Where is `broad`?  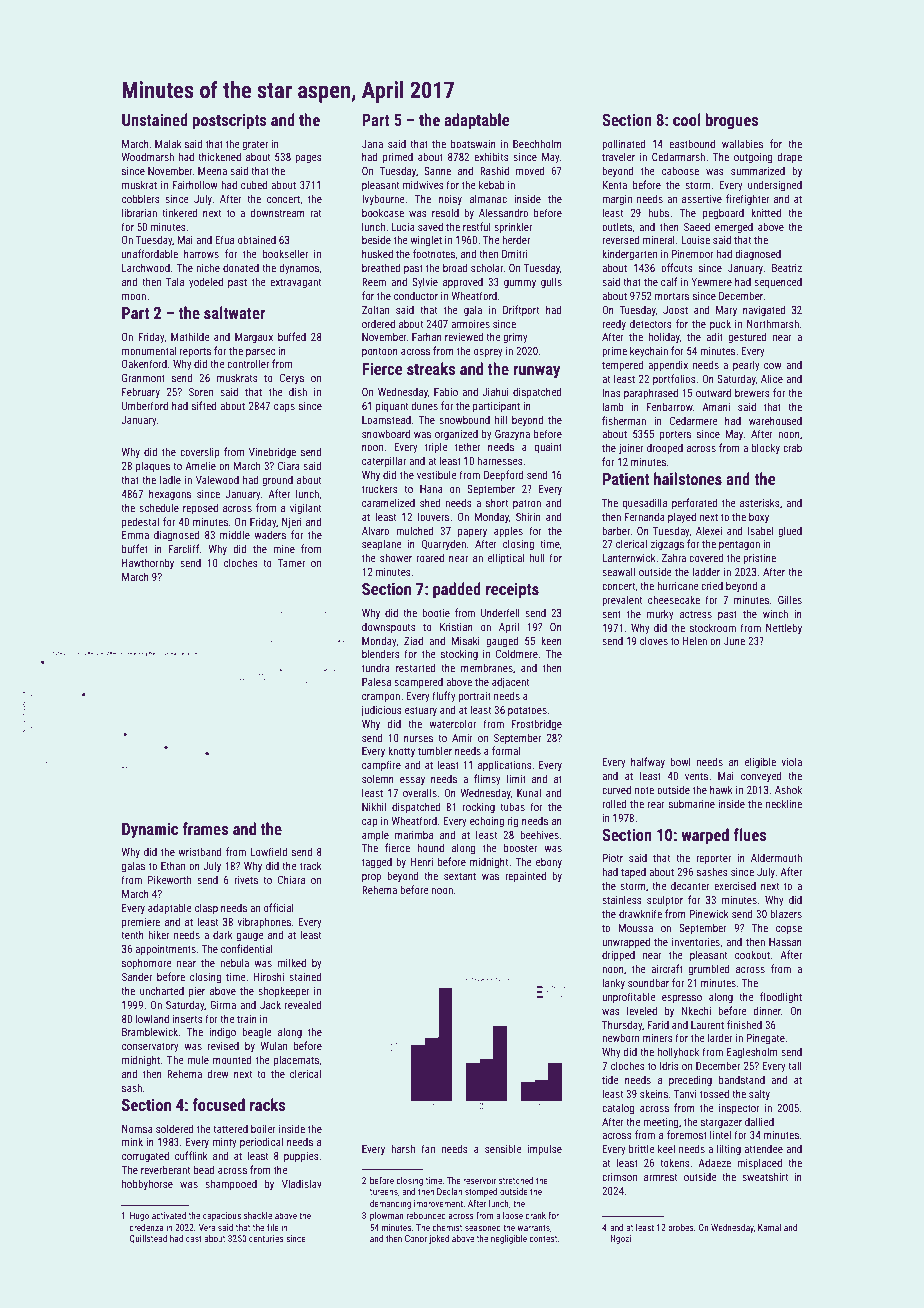 broad is located at coordinates (455, 267).
